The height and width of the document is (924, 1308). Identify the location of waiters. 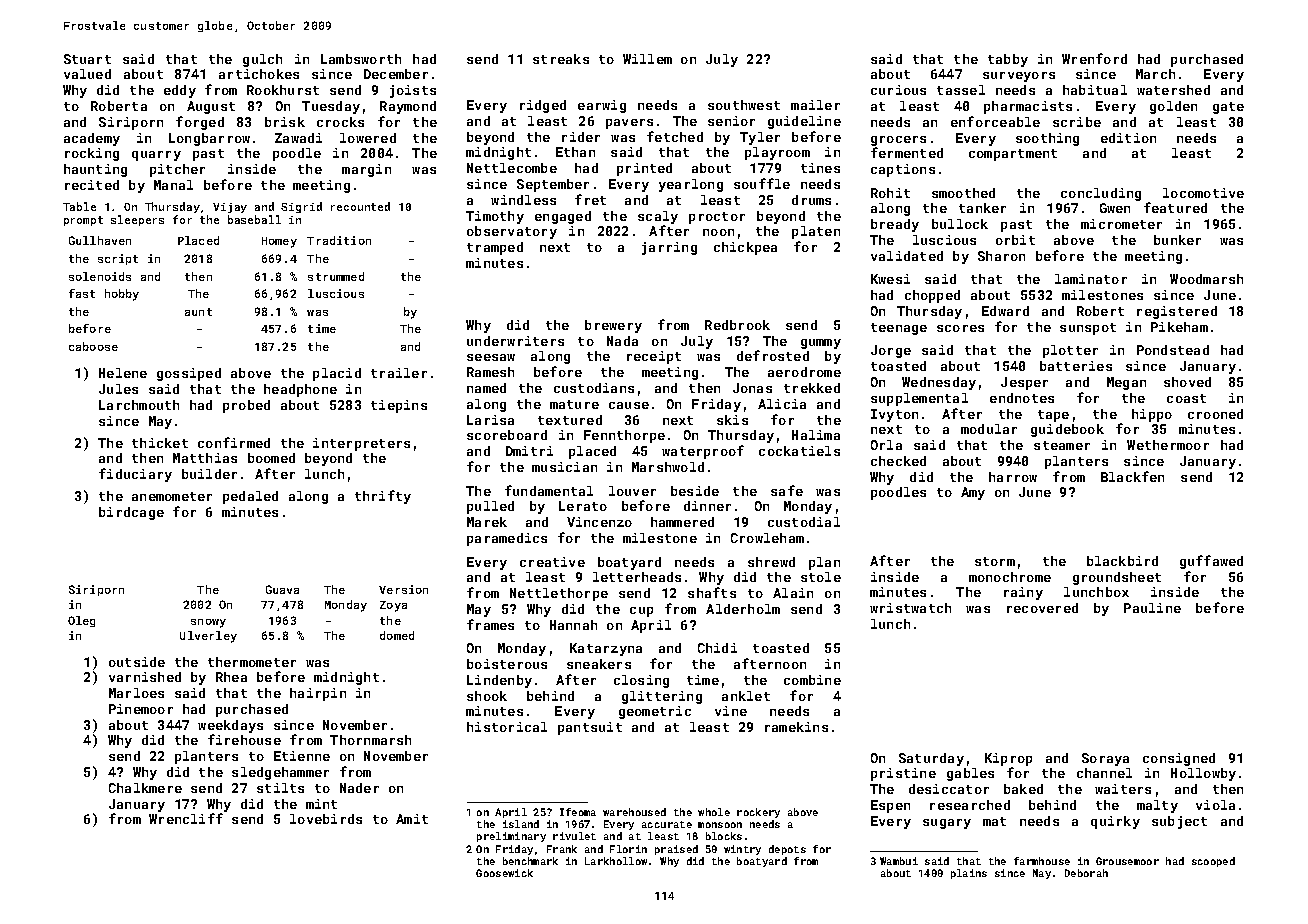
(1123, 789).
